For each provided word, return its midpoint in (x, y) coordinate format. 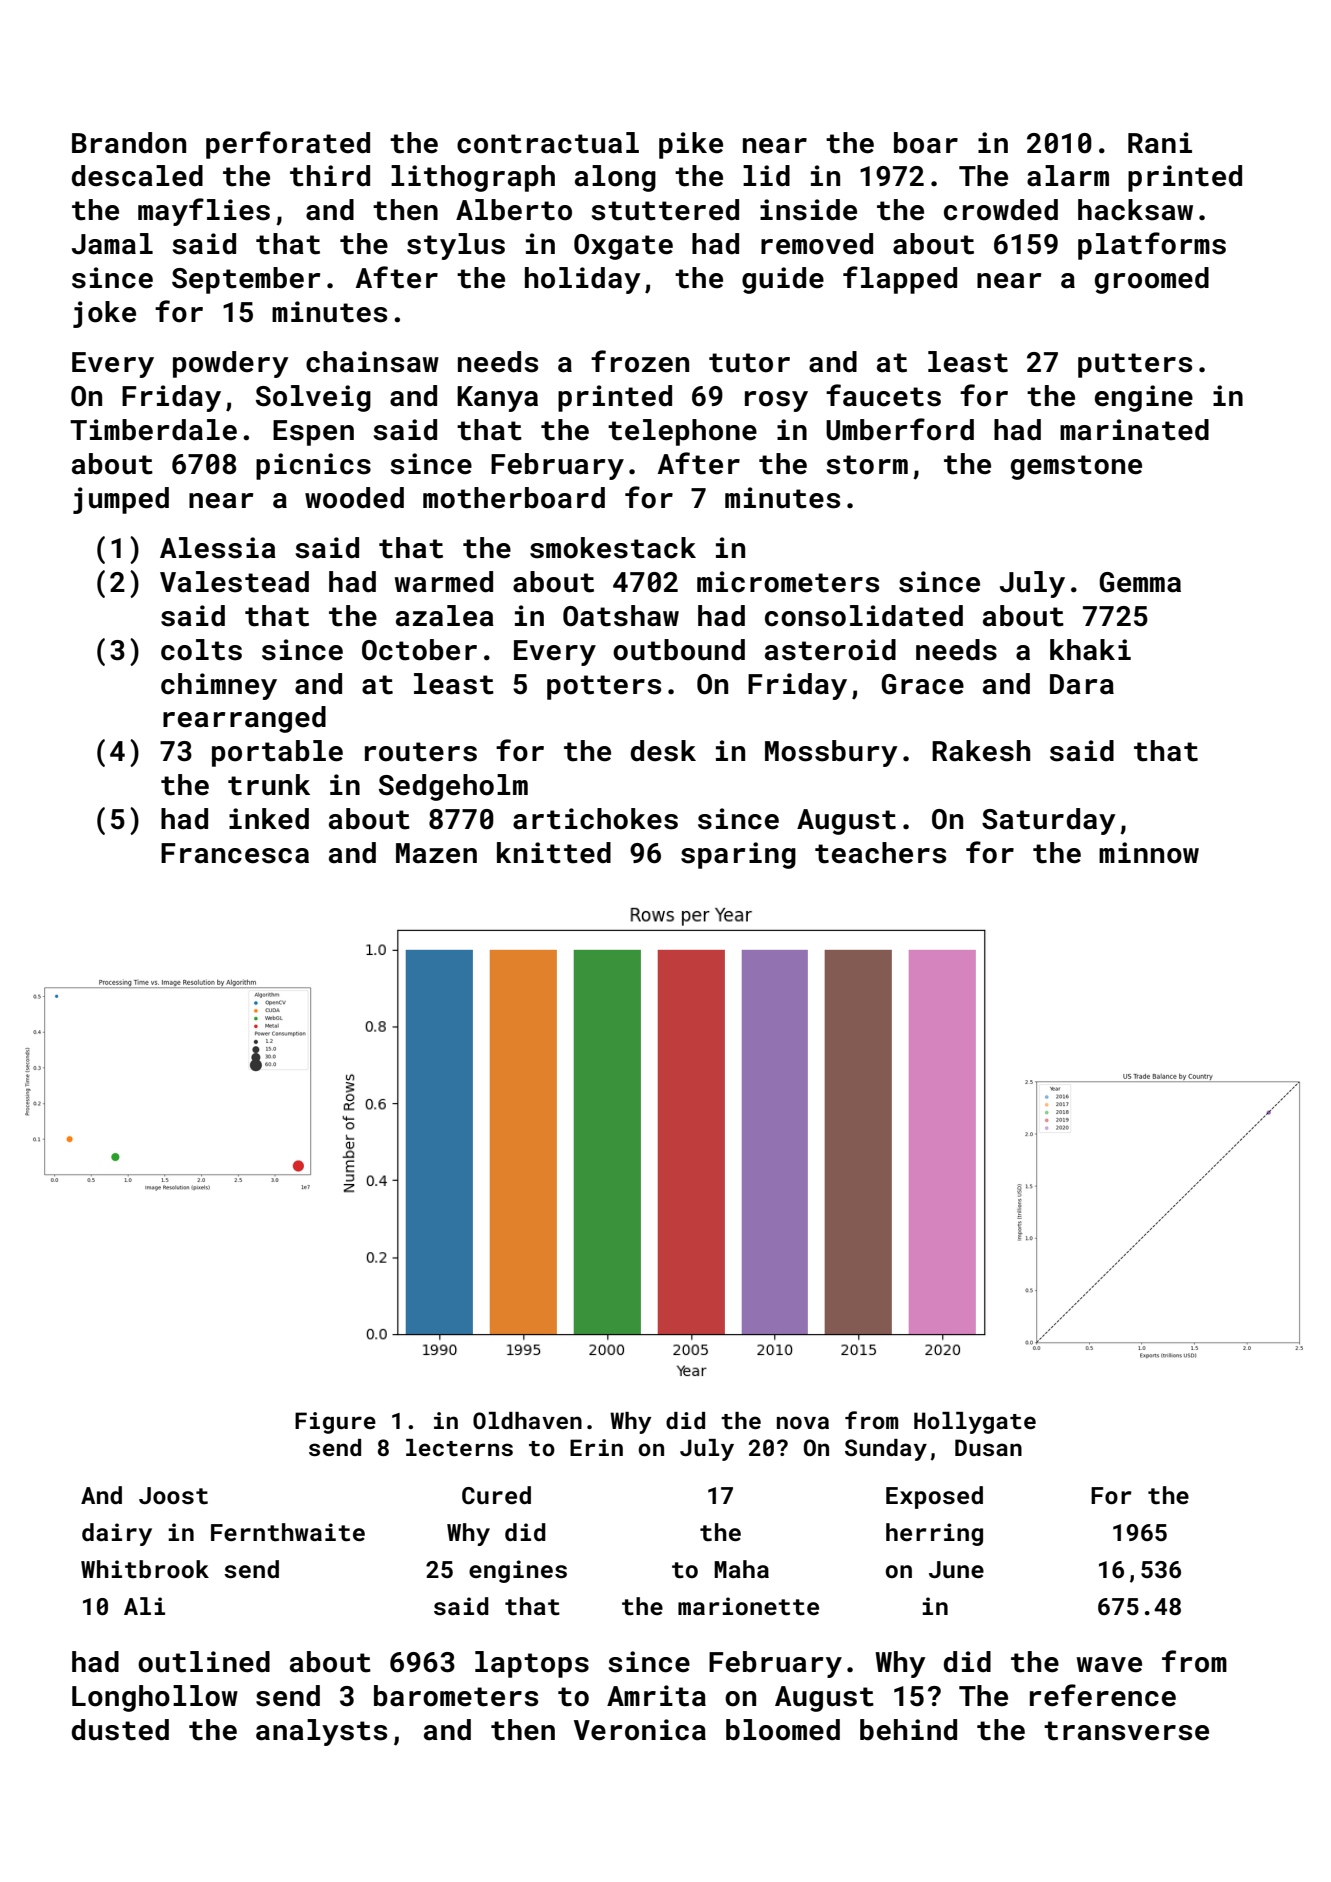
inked (269, 819)
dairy (117, 1534)
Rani (1160, 143)
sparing (738, 855)
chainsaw (372, 362)
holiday (583, 280)
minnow (1149, 853)
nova (803, 1422)
